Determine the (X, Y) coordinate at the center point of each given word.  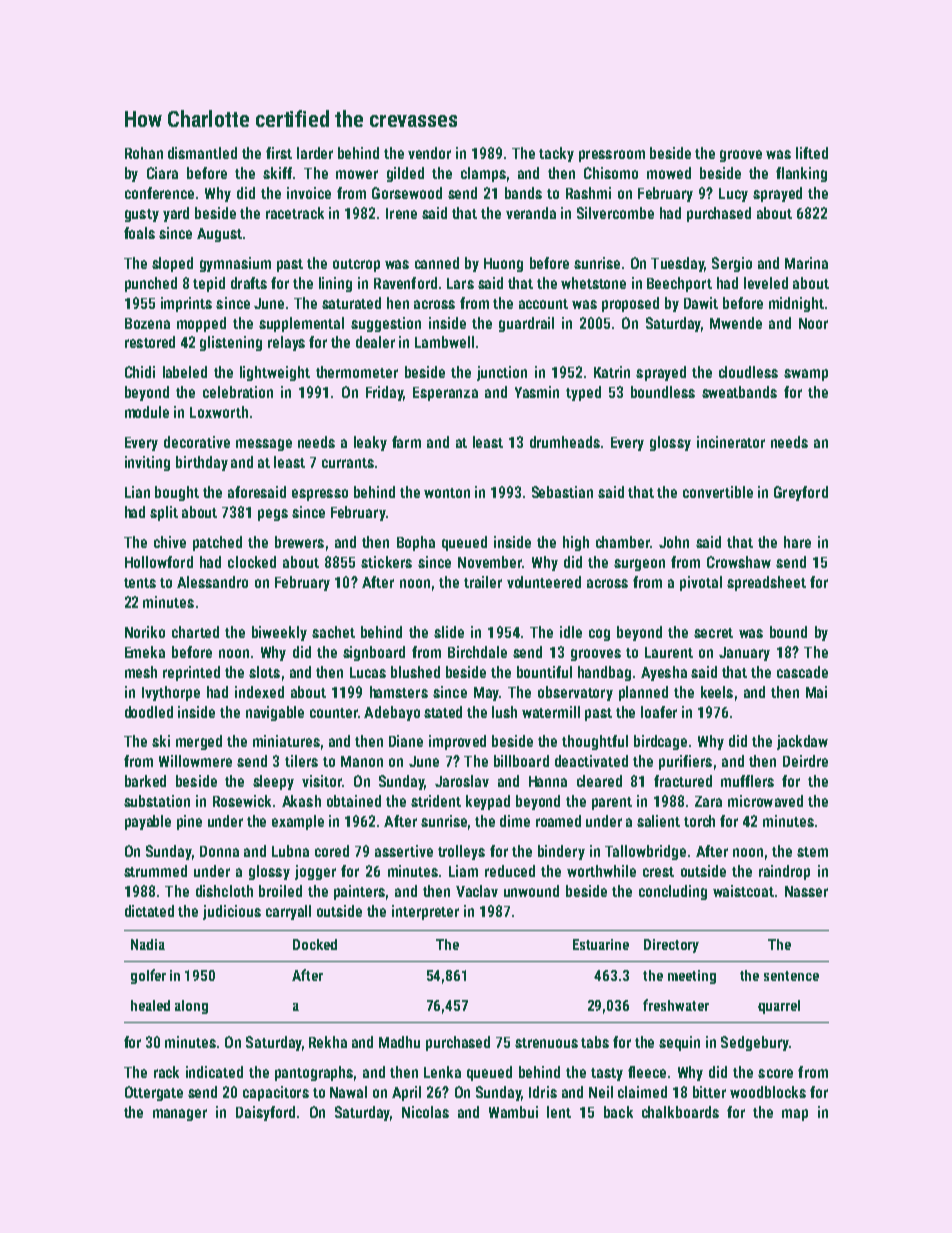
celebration (238, 392)
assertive (404, 851)
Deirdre (805, 761)
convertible (718, 492)
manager (180, 1115)
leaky (370, 443)
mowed (669, 173)
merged (199, 742)
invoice (309, 193)
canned (437, 263)
